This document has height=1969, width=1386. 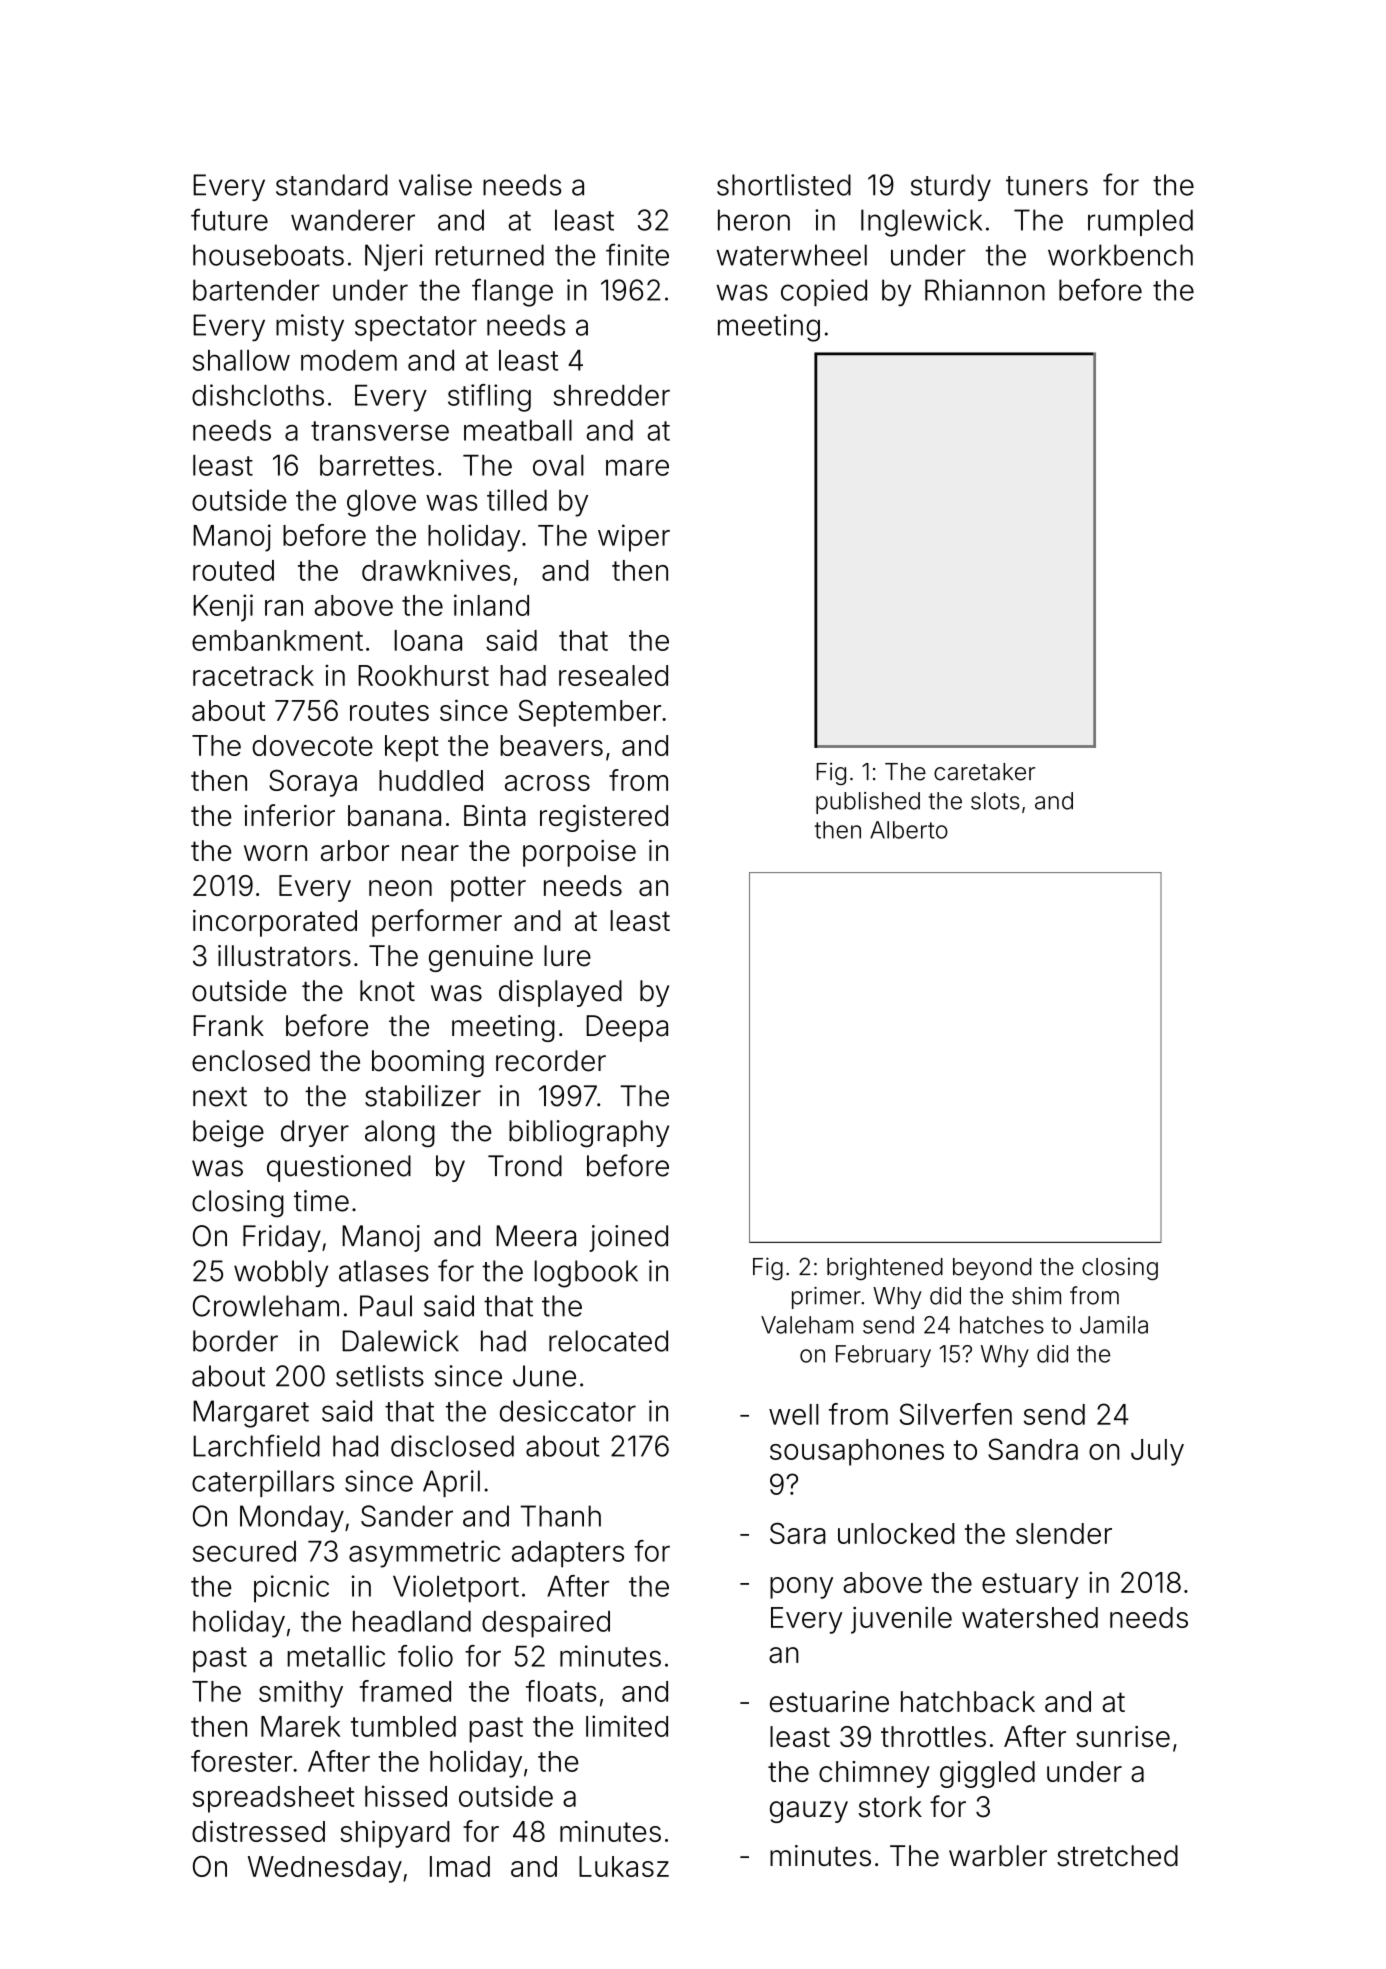 What do you see at coordinates (244, 1551) in the document?
I see `secured` at bounding box center [244, 1551].
